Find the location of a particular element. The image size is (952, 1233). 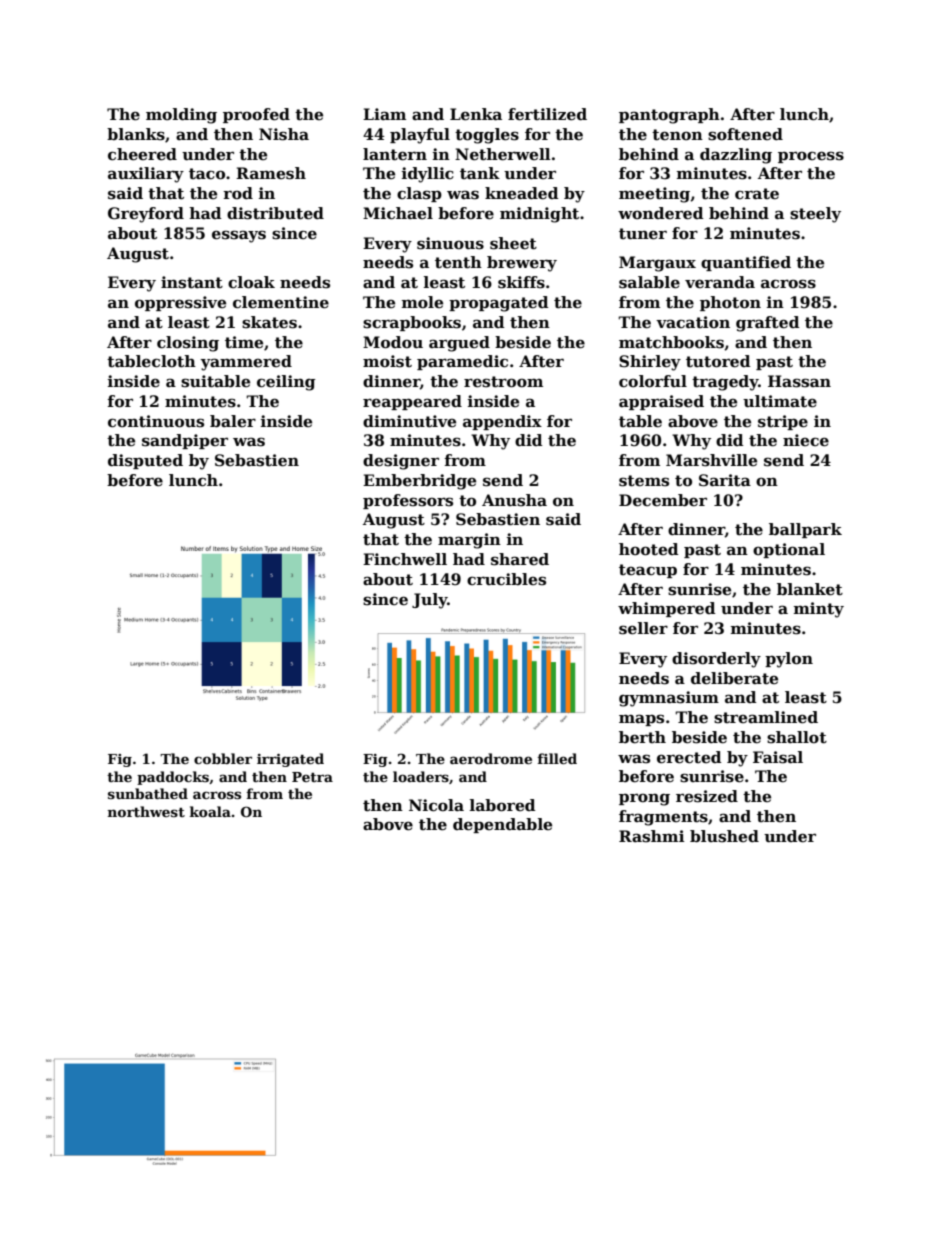

Finchwell is located at coordinates (405, 559).
